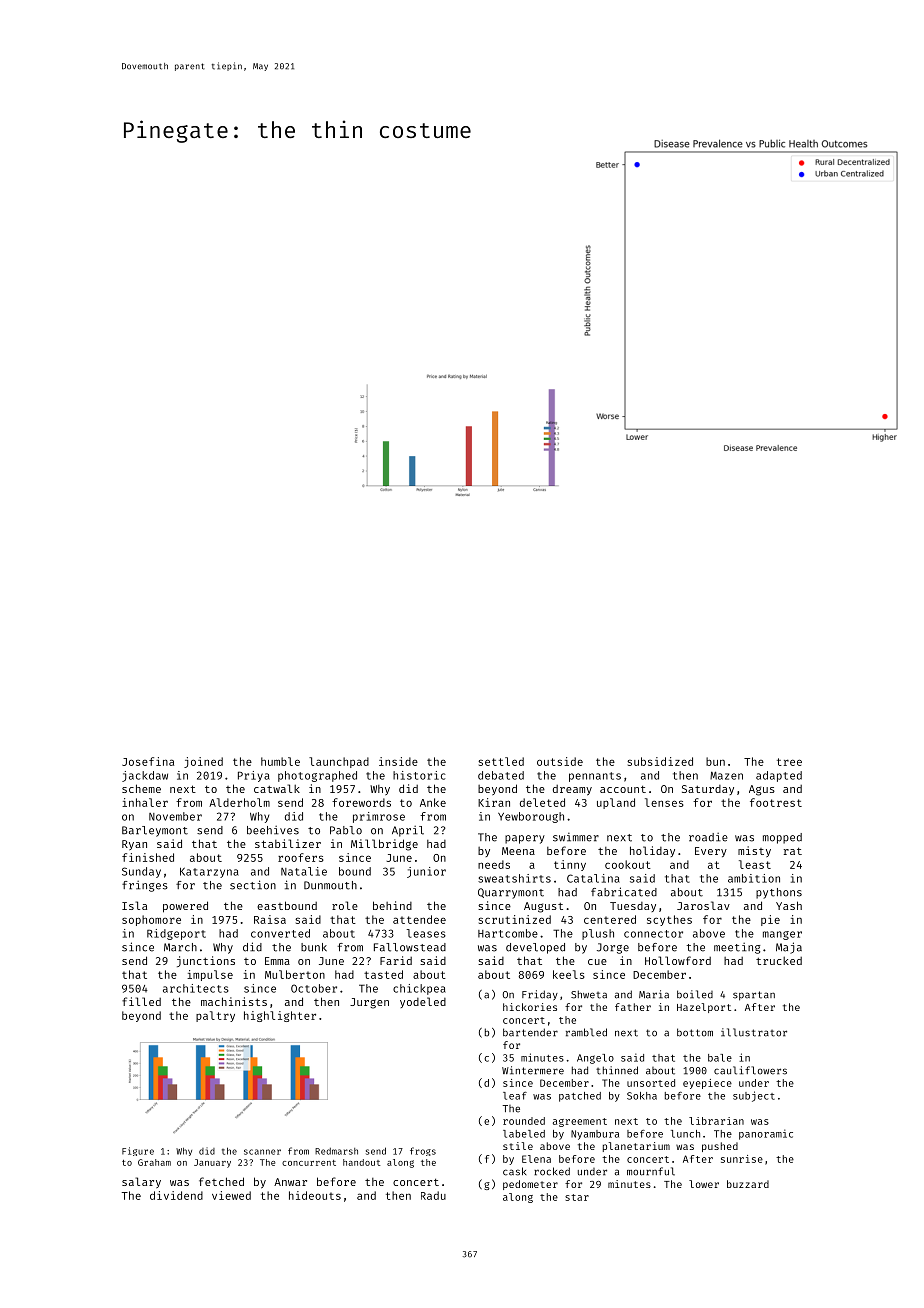 The width and height of the screenshot is (924, 1308). I want to click on subsidized, so click(660, 761).
